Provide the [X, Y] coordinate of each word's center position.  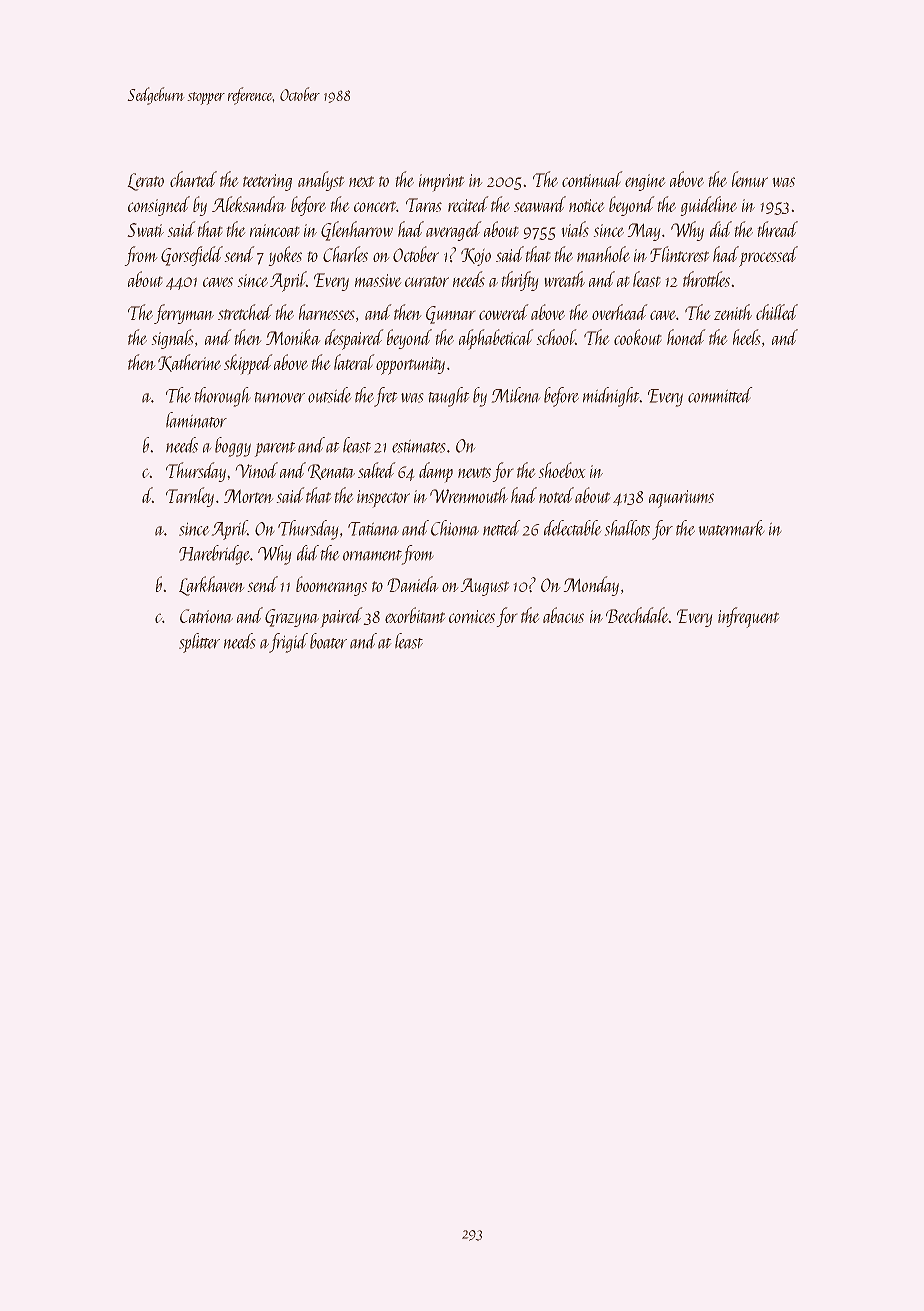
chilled [777, 312]
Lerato [146, 182]
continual [592, 179]
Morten [248, 496]
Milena [516, 395]
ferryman [184, 314]
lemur [750, 179]
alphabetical [496, 339]
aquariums [681, 499]
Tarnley [190, 497]
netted [501, 528]
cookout [637, 337]
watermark [731, 528]
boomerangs [331, 586]
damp [436, 472]
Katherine [189, 363]
